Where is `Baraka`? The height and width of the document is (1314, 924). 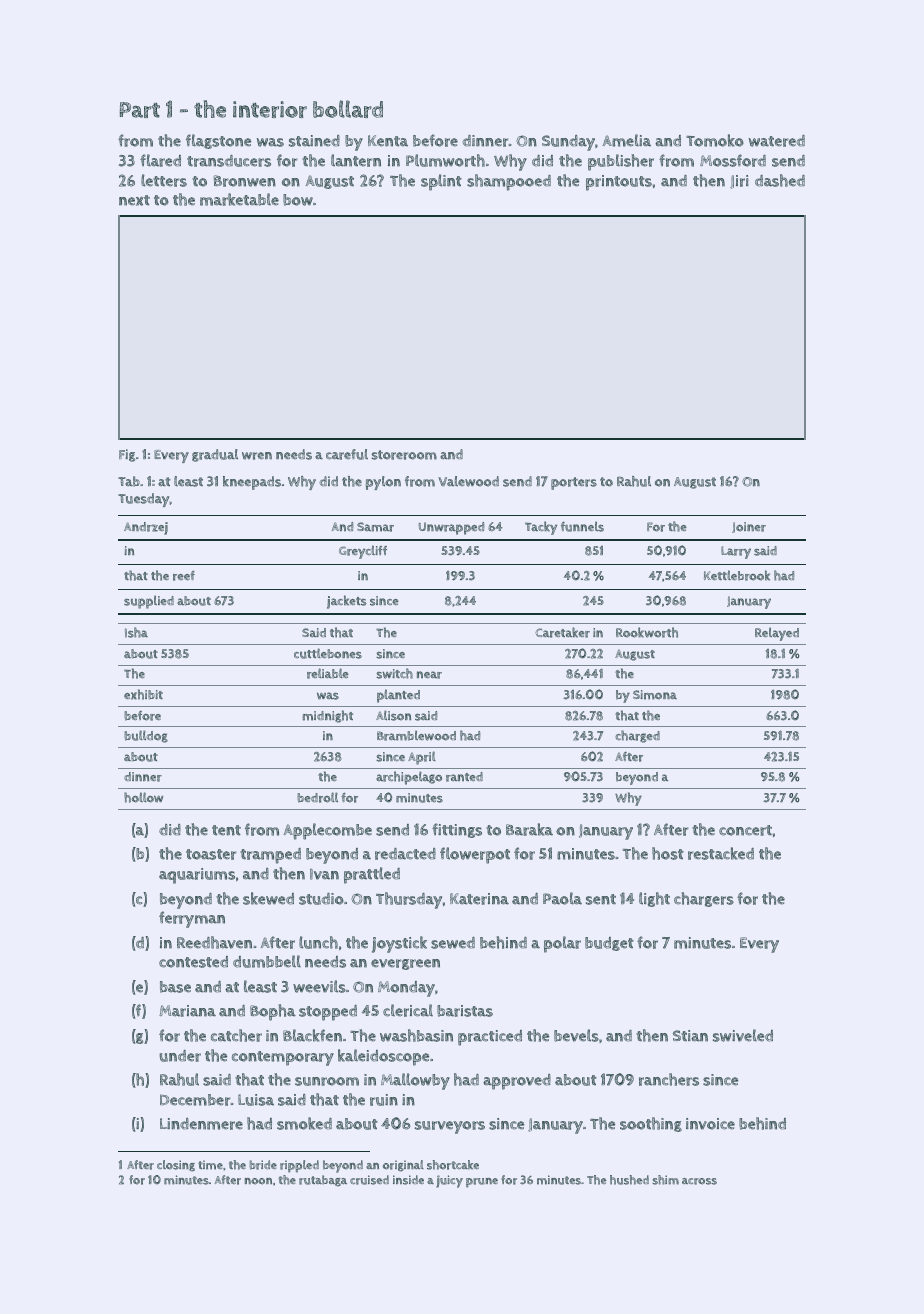 Baraka is located at coordinates (529, 829).
